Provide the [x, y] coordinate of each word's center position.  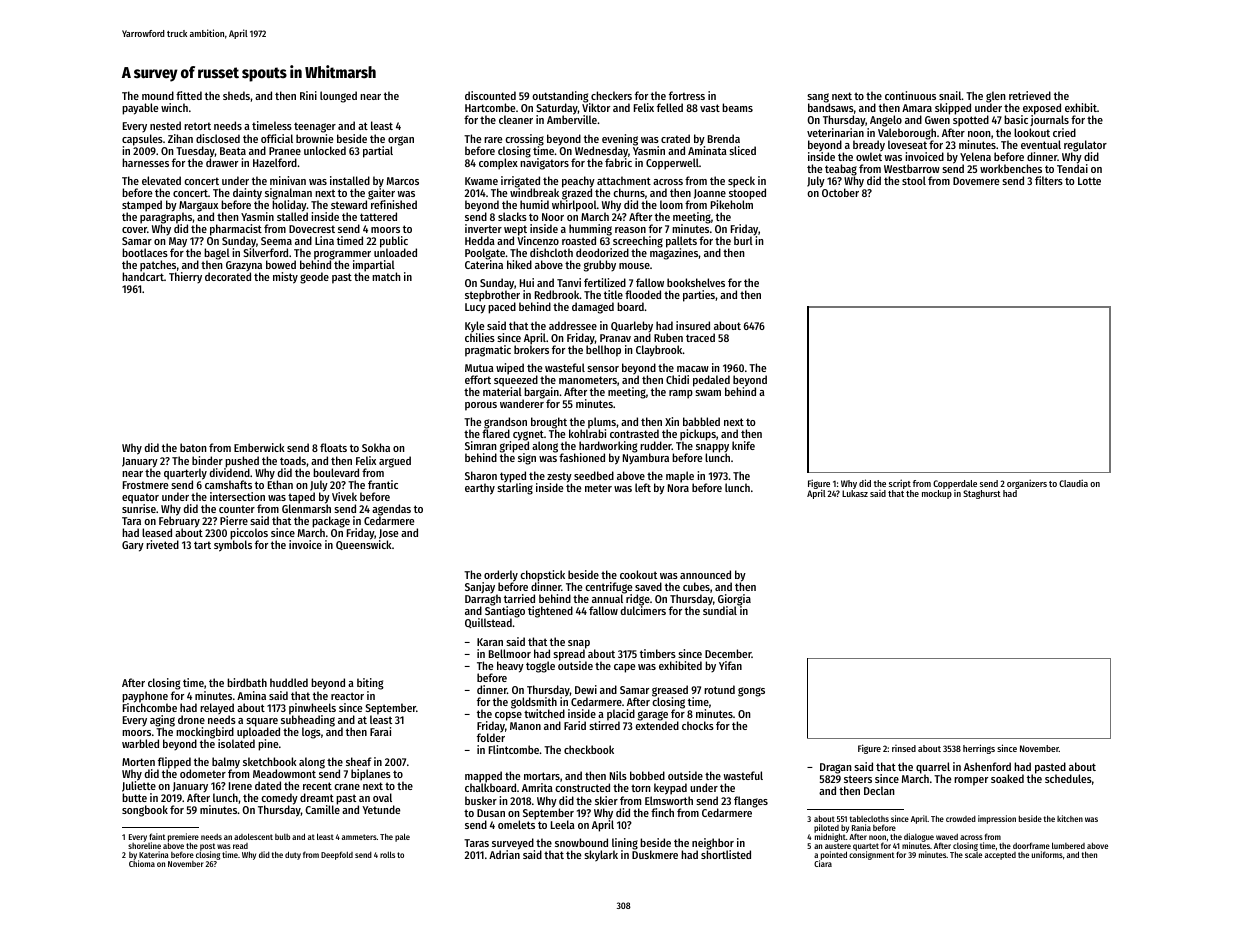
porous [481, 406]
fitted [189, 95]
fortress [687, 95]
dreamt [317, 797]
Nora [678, 488]
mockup [937, 494]
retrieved [1030, 95]
